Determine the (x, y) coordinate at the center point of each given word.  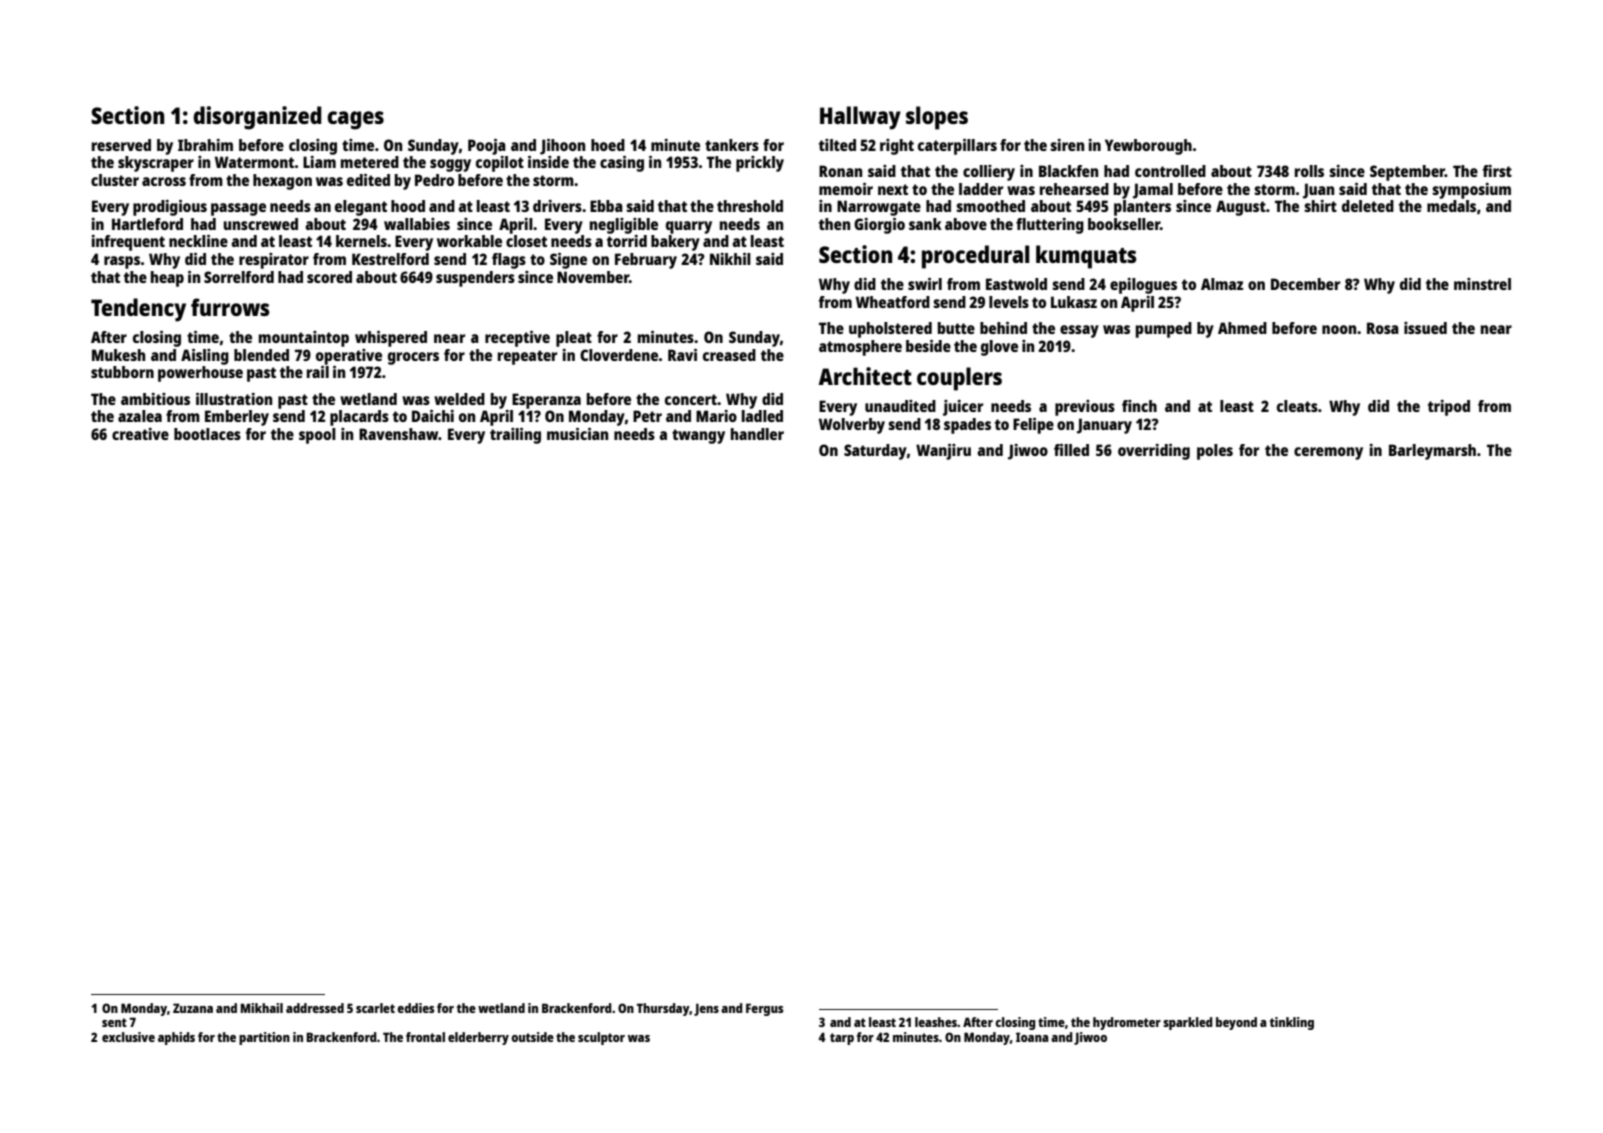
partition (264, 1038)
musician (577, 434)
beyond (1236, 1023)
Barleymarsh (1432, 452)
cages (355, 120)
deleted (1368, 206)
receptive (517, 339)
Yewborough (1148, 147)
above (966, 224)
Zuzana (193, 1008)
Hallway (860, 118)
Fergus (764, 1009)
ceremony (1328, 453)
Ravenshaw (399, 434)
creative (140, 434)
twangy (698, 436)
